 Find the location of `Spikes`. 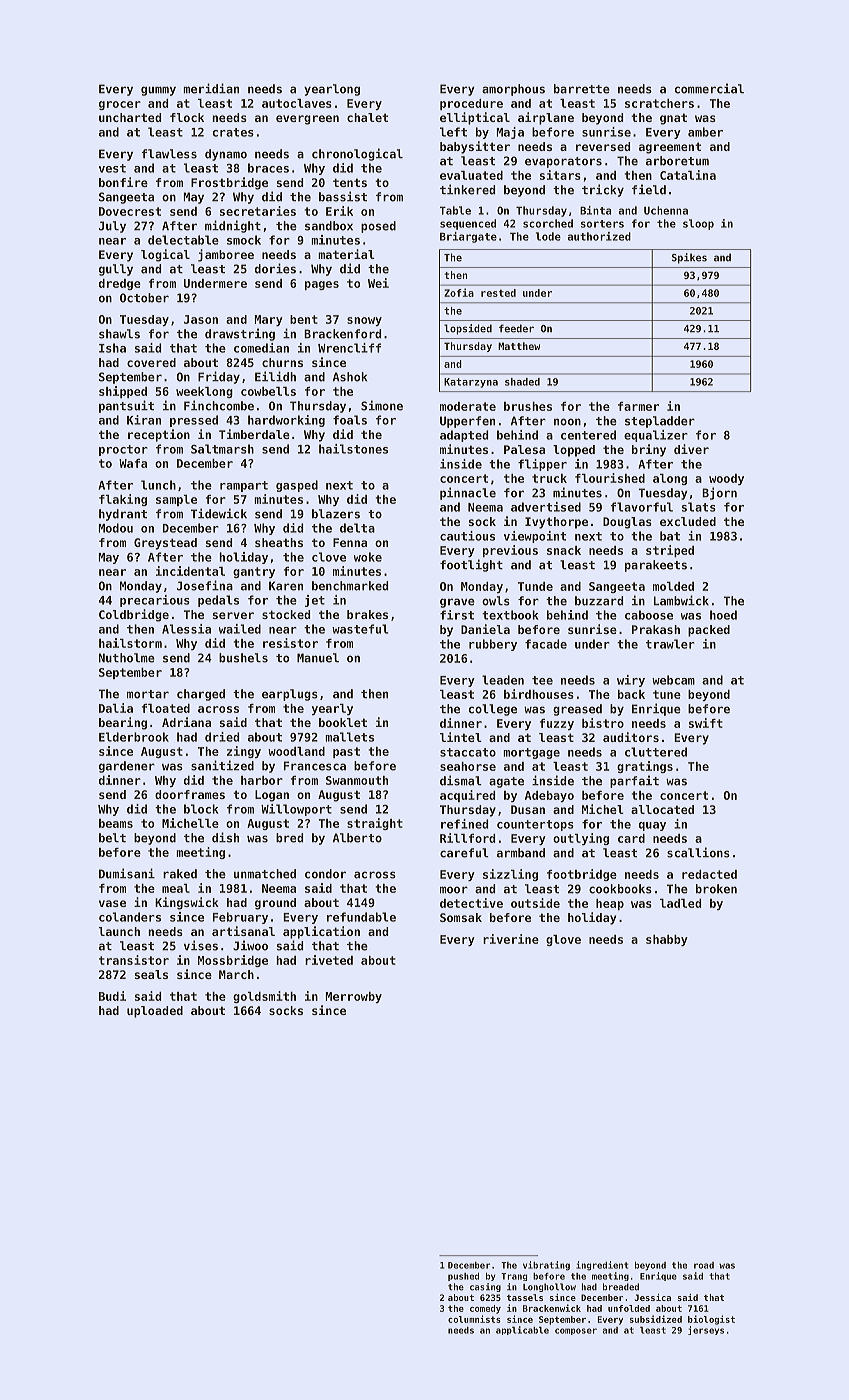

Spikes is located at coordinates (689, 258).
